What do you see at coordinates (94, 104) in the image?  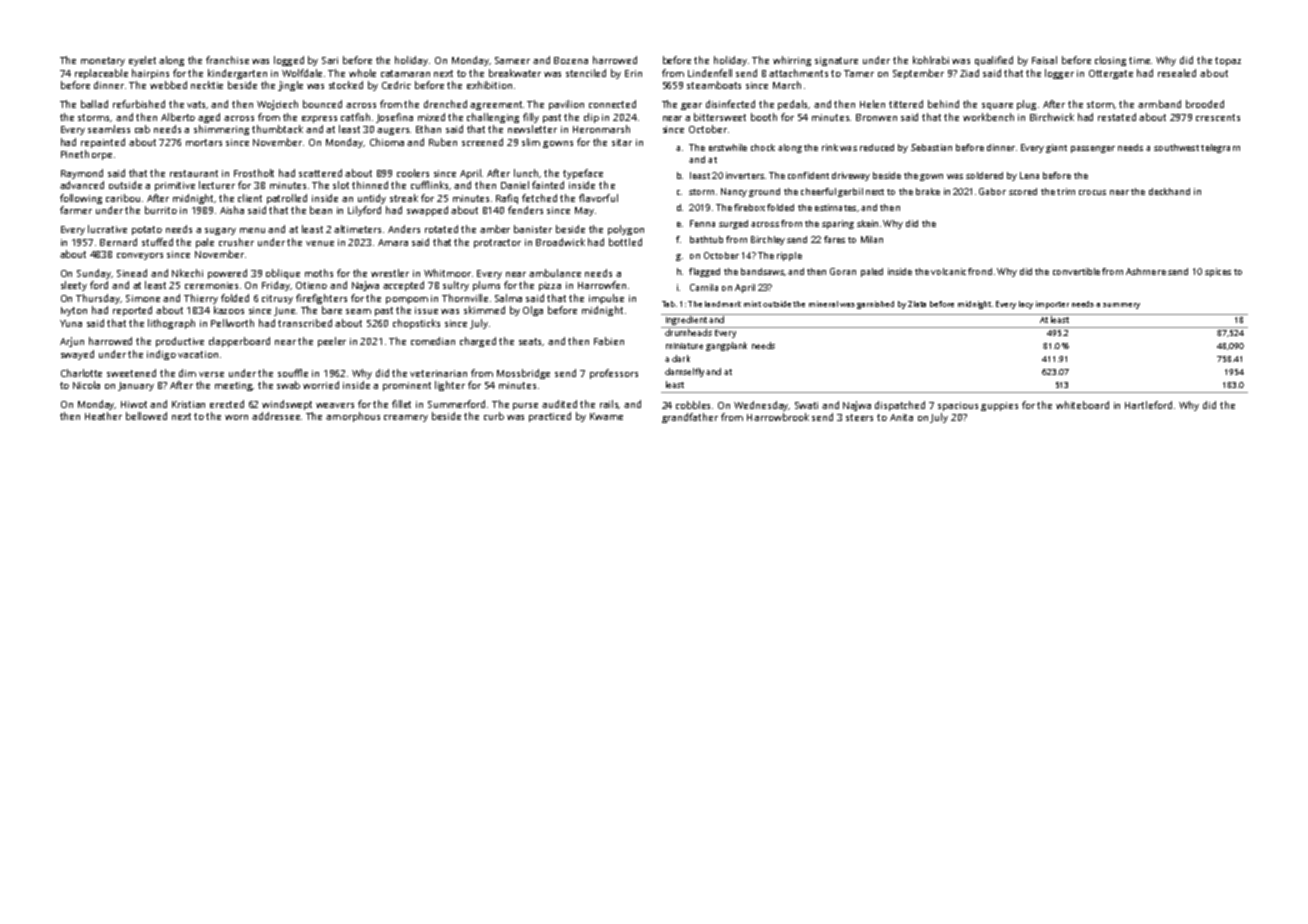 I see `ballad` at bounding box center [94, 104].
